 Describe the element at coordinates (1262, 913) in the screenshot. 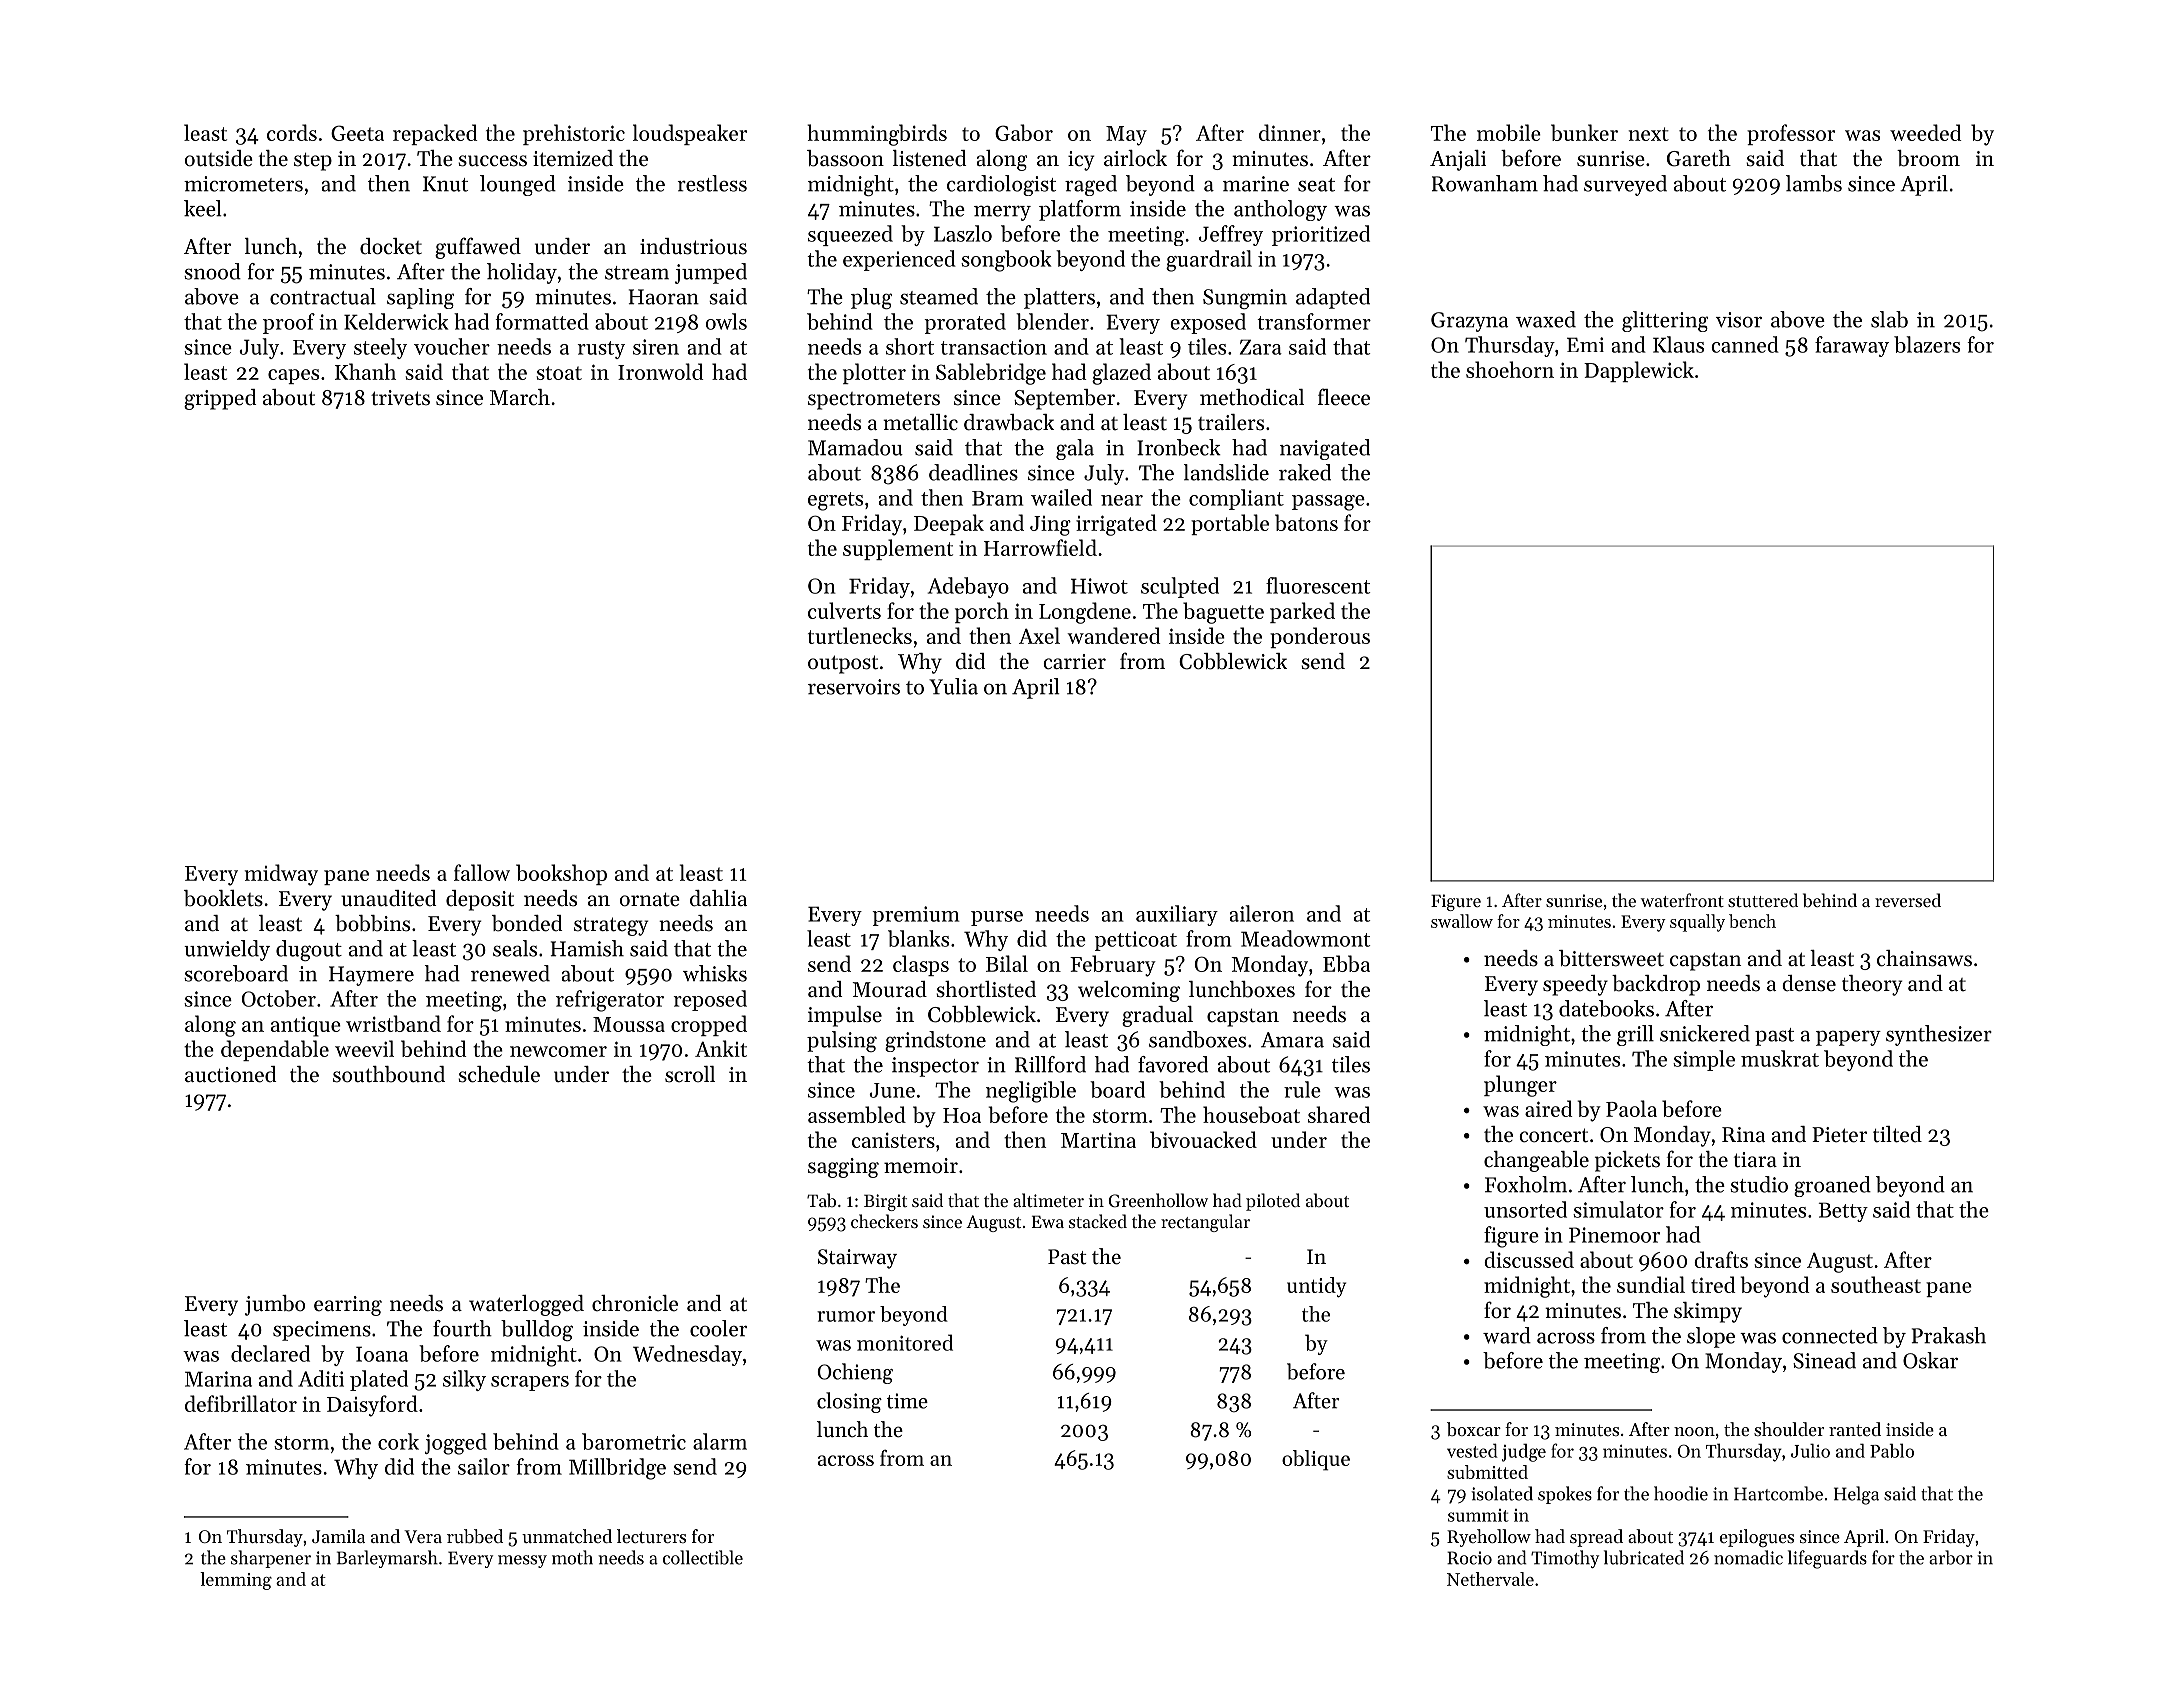

I see `aileron` at that location.
